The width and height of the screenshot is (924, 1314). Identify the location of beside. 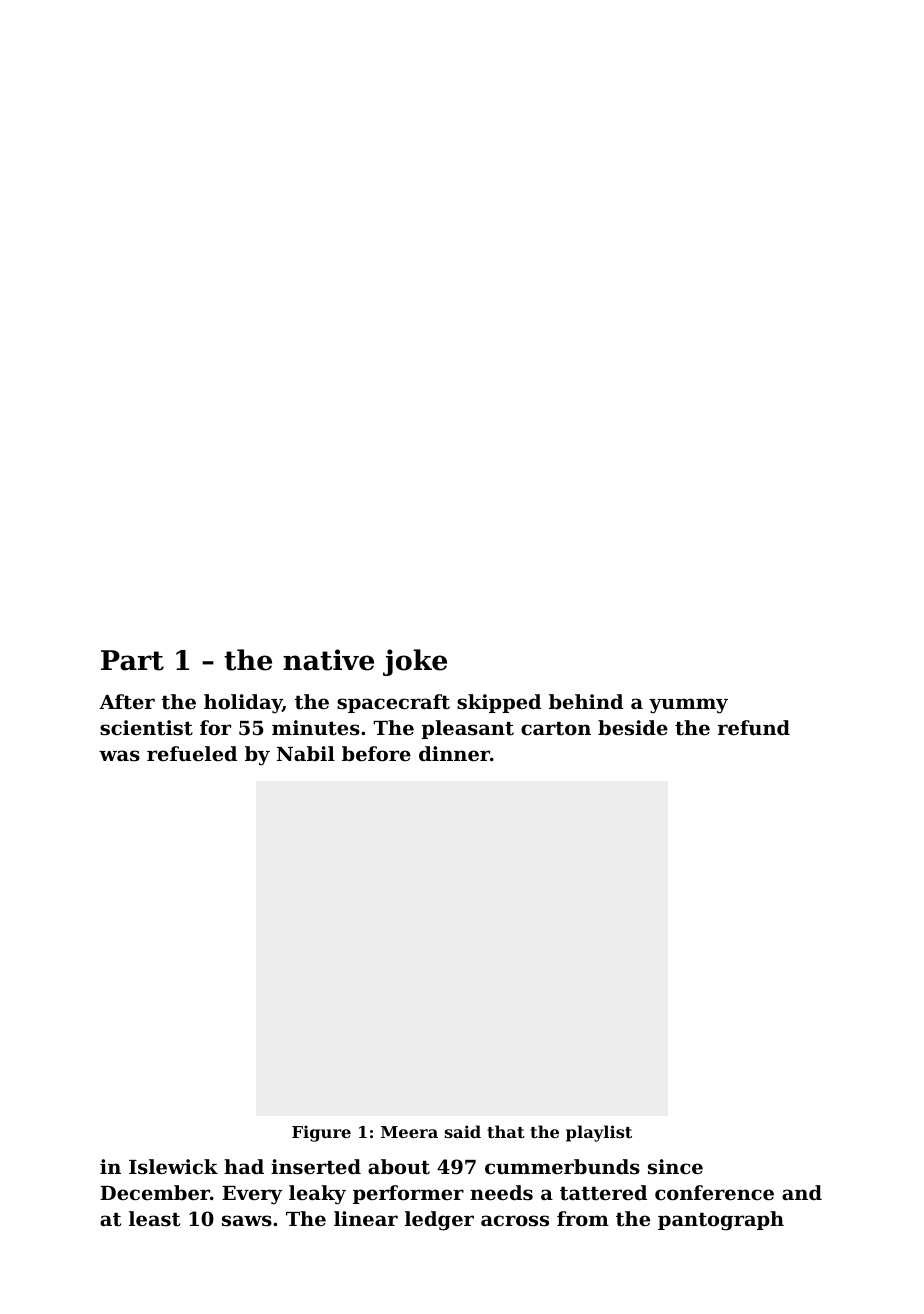
(633, 728).
